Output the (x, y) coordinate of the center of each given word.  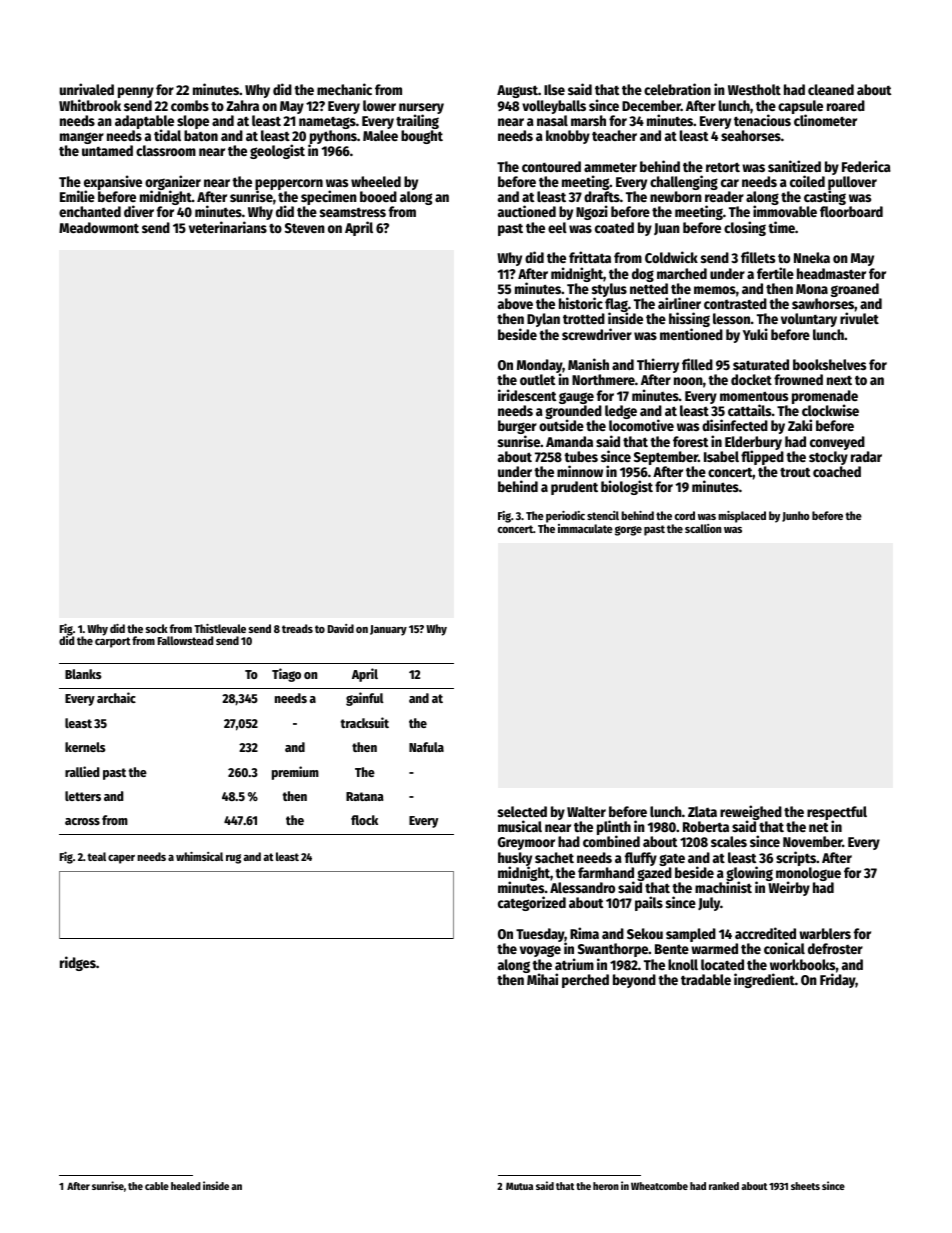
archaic (116, 697)
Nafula (426, 747)
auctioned (527, 211)
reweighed (751, 813)
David (341, 628)
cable (157, 1186)
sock (157, 628)
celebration (677, 89)
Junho (796, 516)
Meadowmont (99, 227)
